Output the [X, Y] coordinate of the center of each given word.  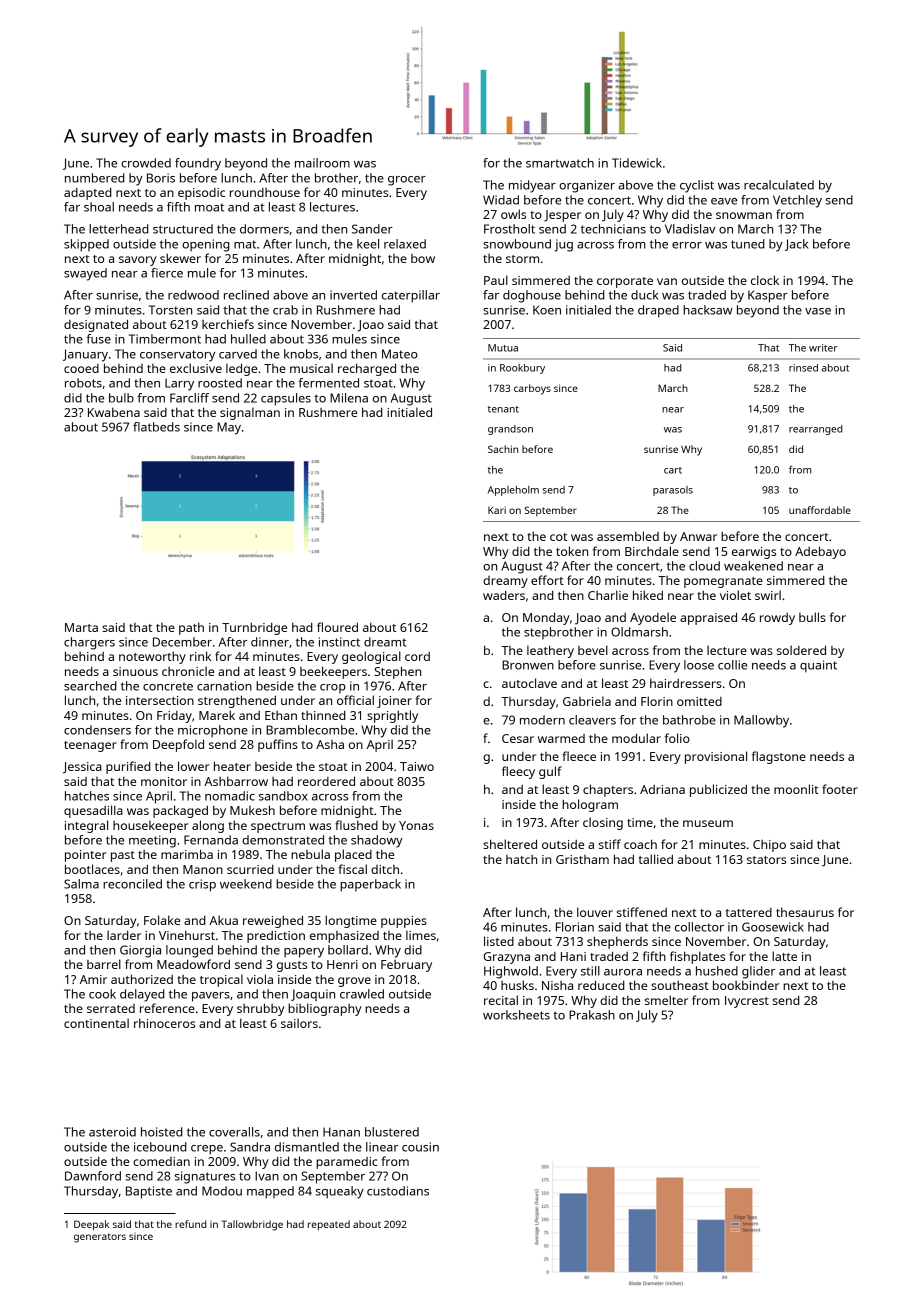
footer [840, 789]
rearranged [815, 430]
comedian [161, 1161]
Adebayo [820, 552]
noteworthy [152, 657]
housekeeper [151, 826]
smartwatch [560, 163]
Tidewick [637, 163]
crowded [146, 163]
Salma [81, 884]
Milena [349, 398]
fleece [579, 756]
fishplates [697, 957]
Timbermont [165, 339]
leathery [550, 651]
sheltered [510, 844]
